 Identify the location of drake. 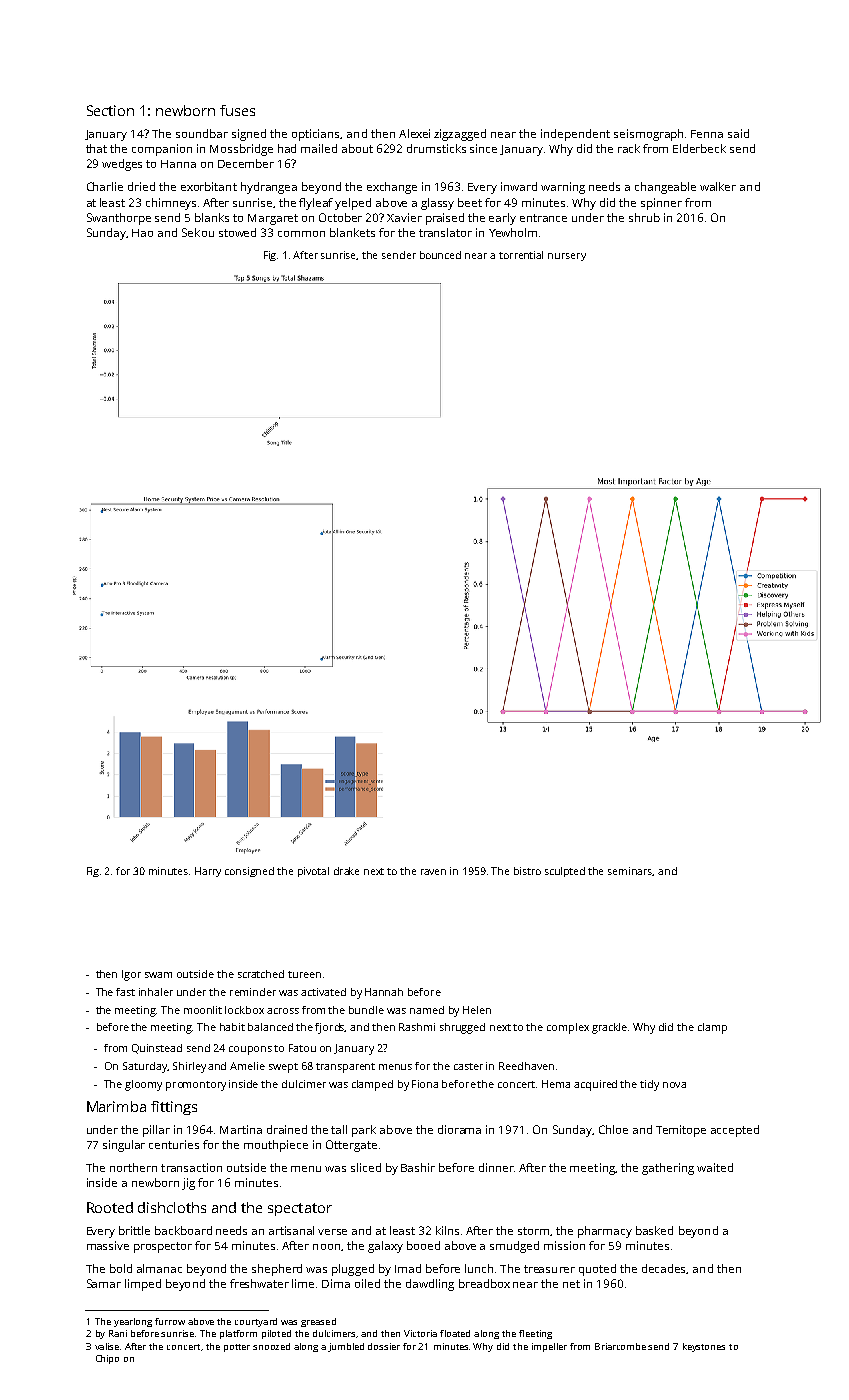
(346, 871).
